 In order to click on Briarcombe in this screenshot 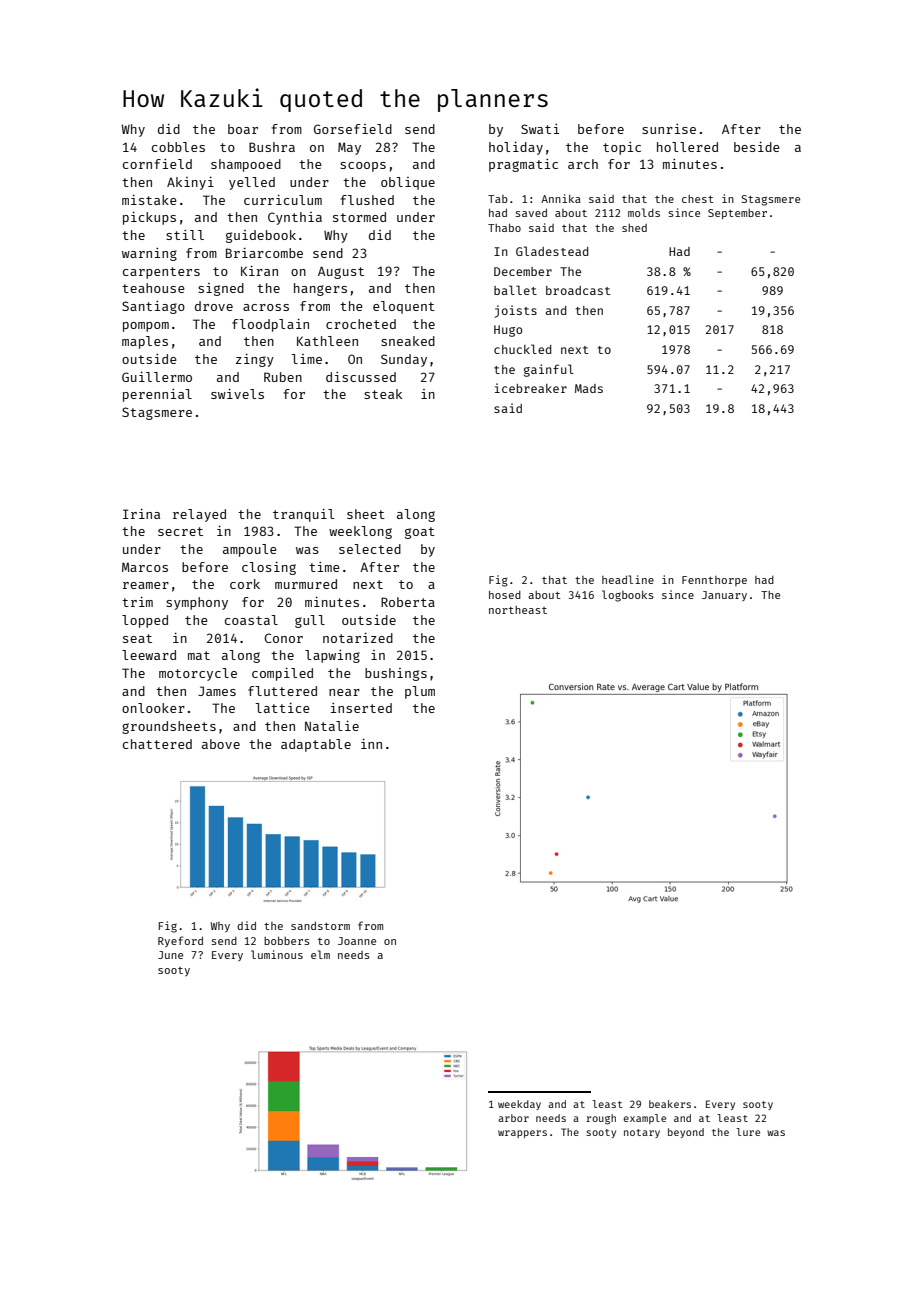, I will do `click(264, 253)`.
